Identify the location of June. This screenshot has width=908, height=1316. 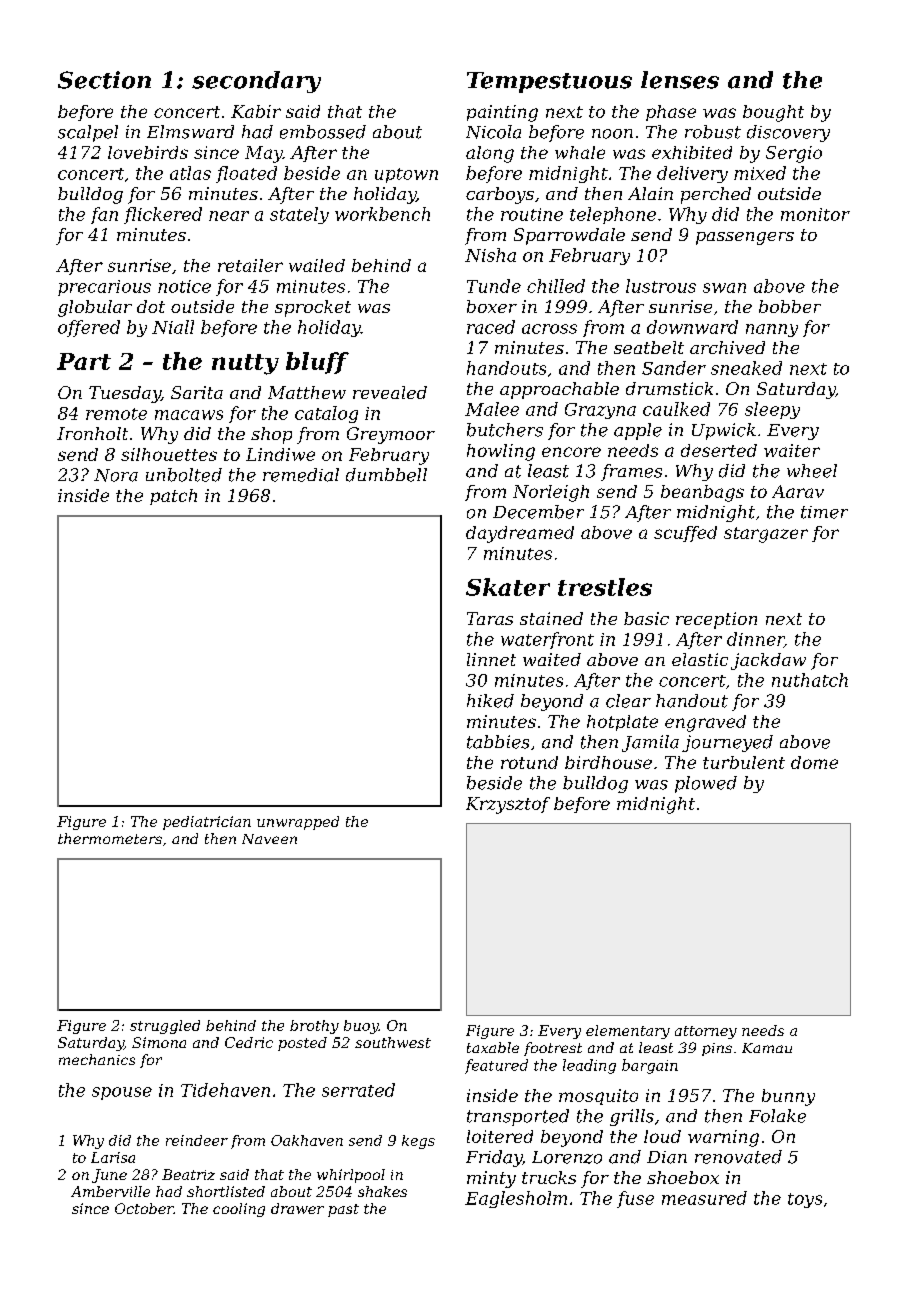
(109, 1176).
